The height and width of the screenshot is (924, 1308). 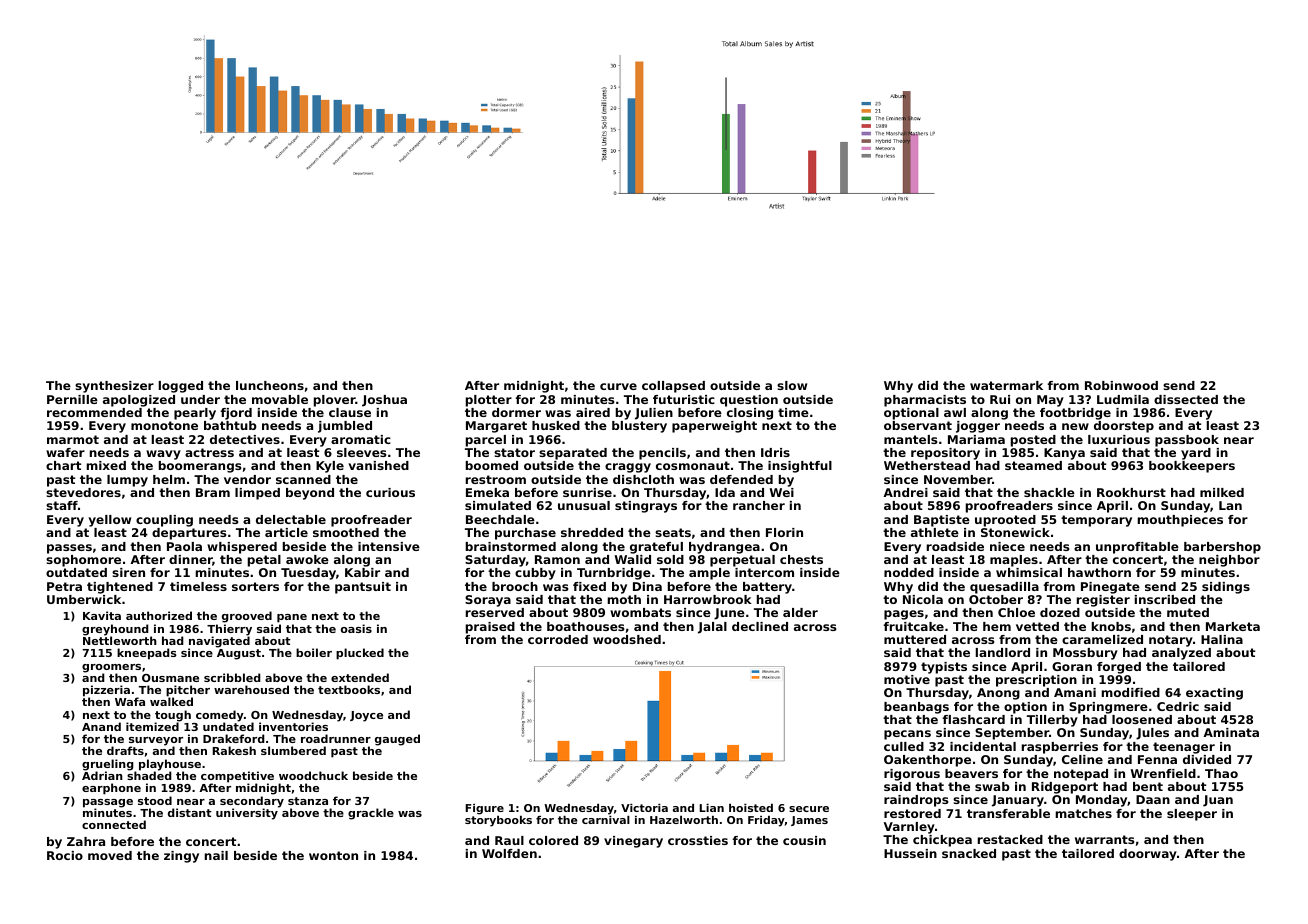 What do you see at coordinates (592, 532) in the screenshot?
I see `shredded` at bounding box center [592, 532].
